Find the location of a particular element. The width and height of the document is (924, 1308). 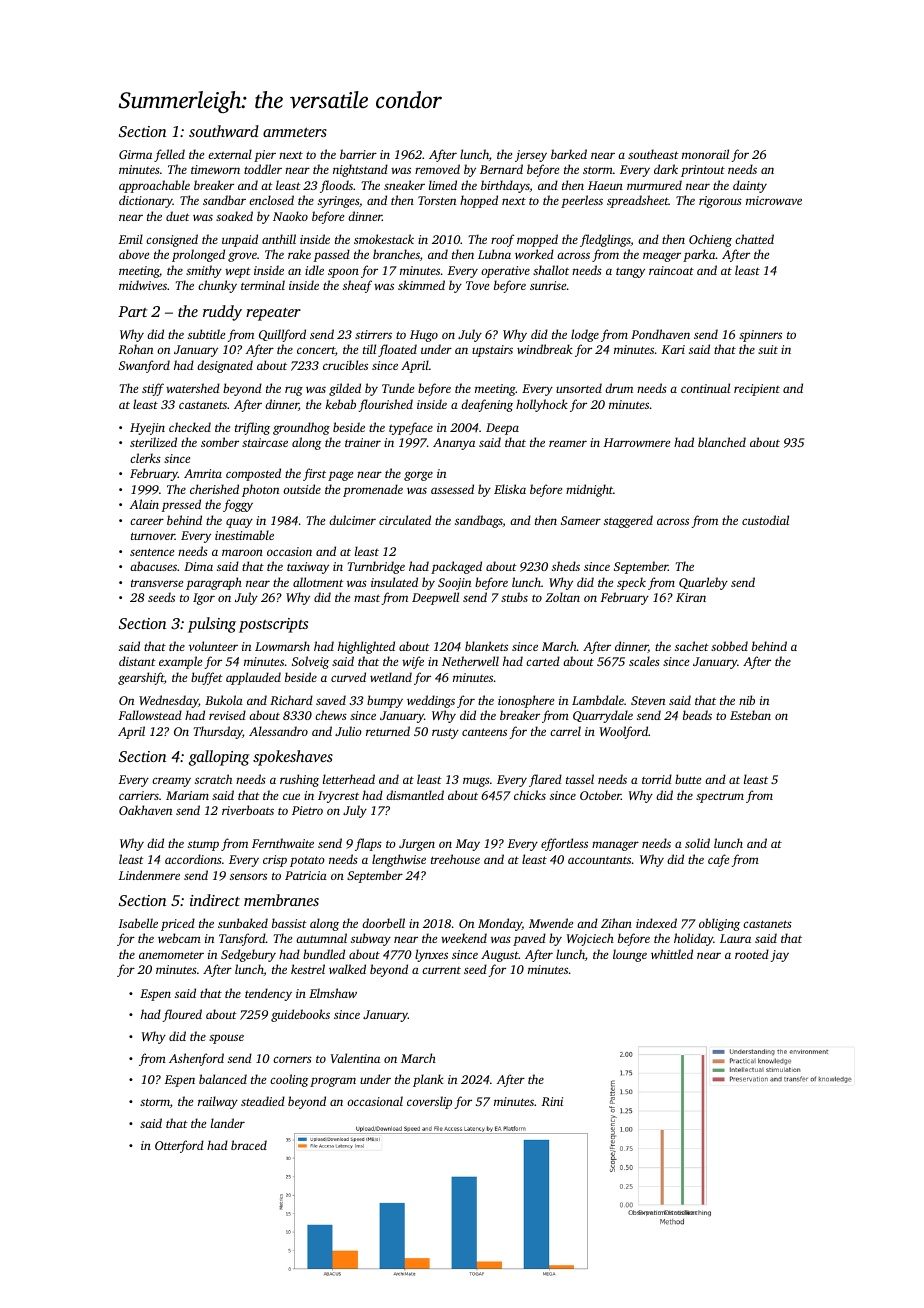

transverse is located at coordinates (157, 583).
